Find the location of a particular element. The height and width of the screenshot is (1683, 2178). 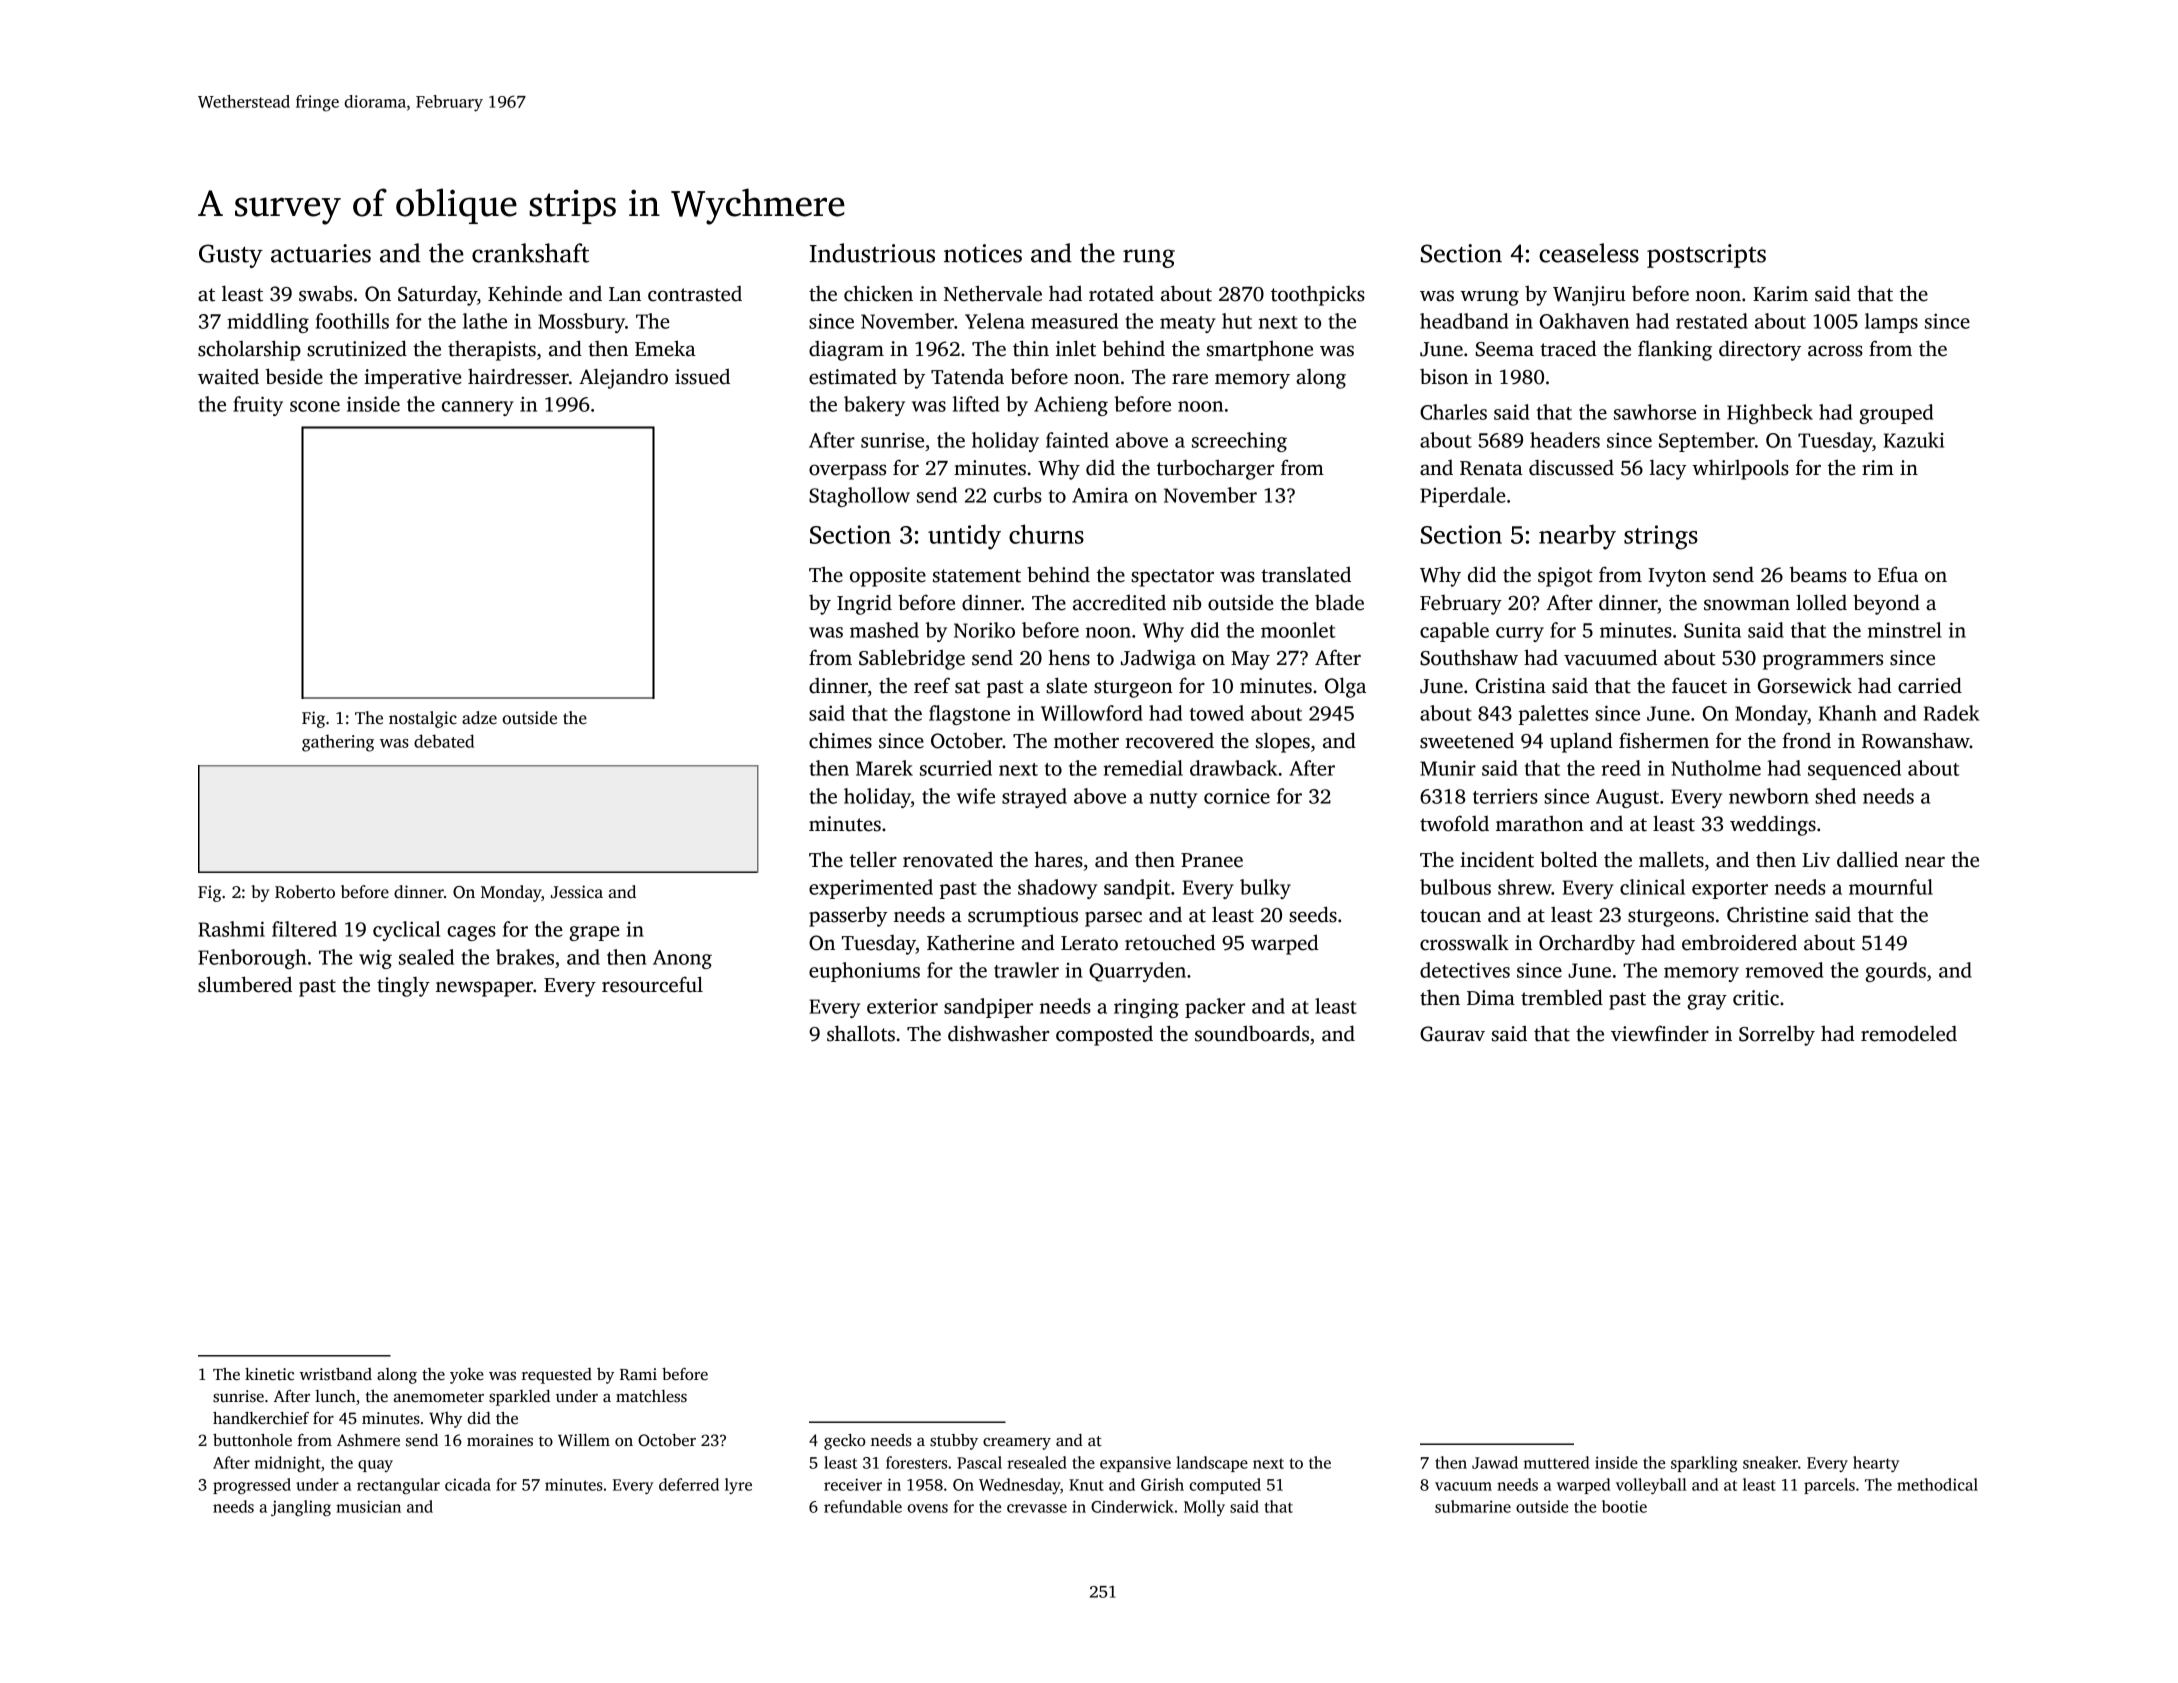

spectator is located at coordinates (1172, 578).
